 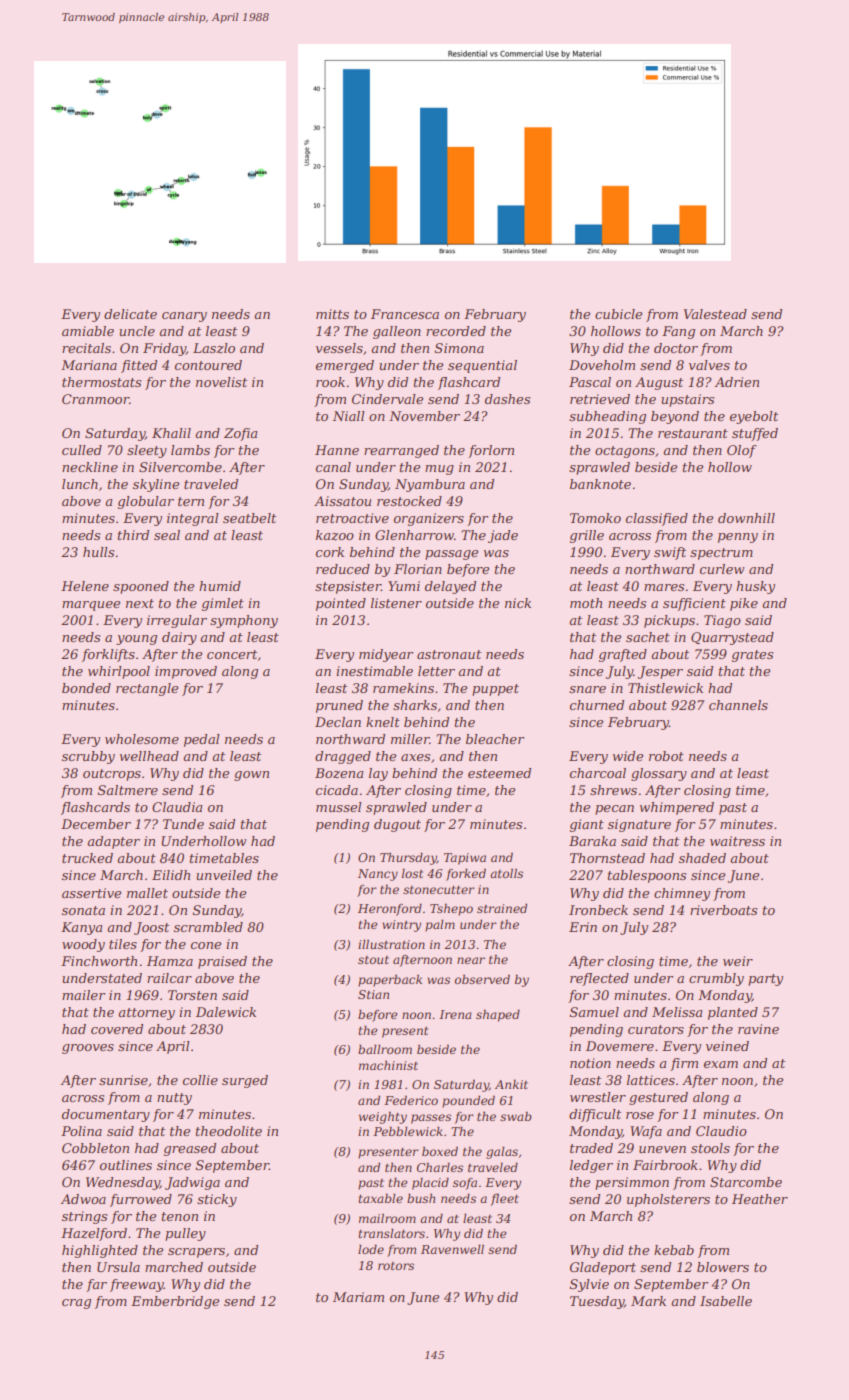 I want to click on uncle, so click(x=137, y=331).
